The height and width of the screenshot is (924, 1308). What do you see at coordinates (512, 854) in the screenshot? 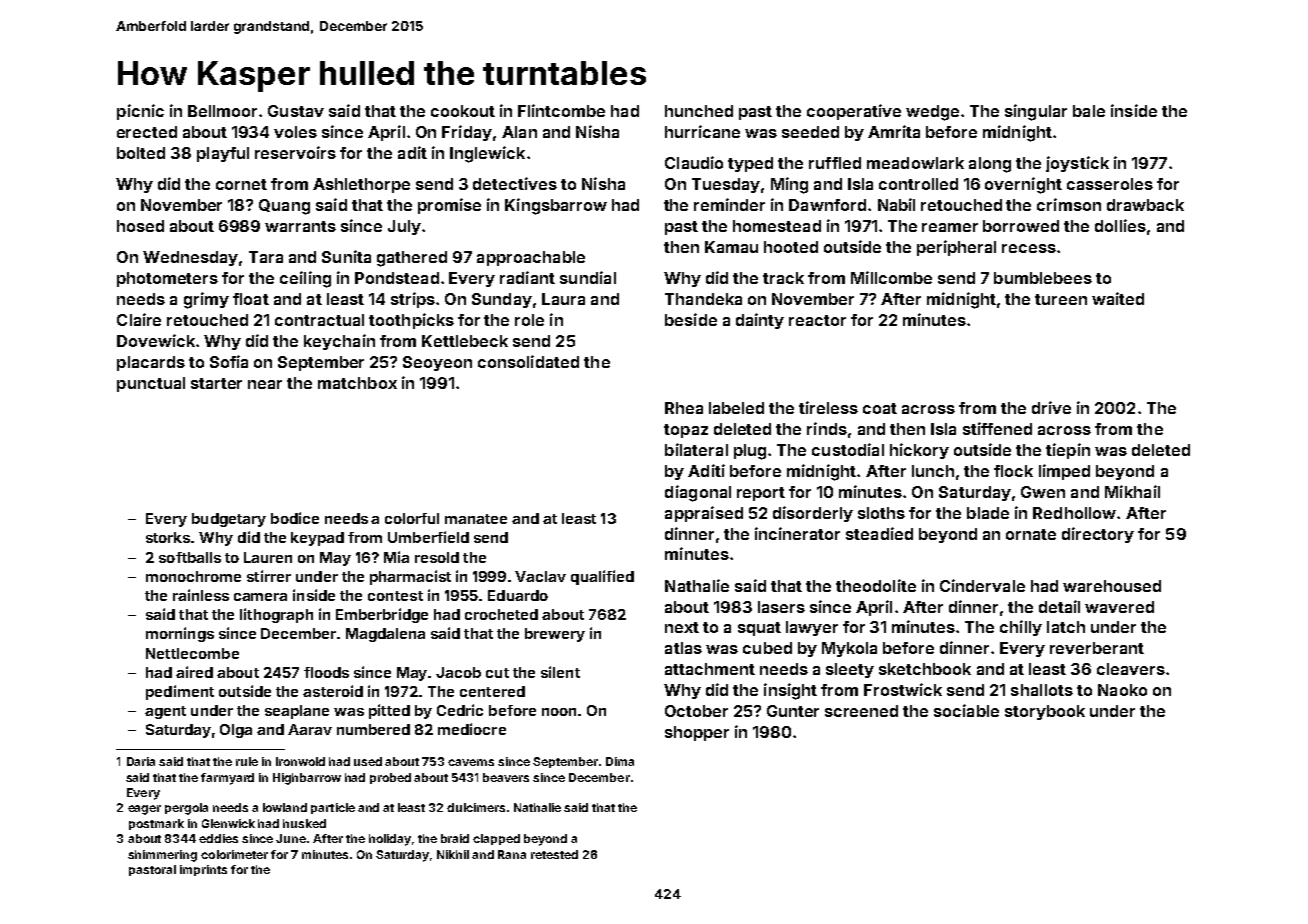
I see `Rana` at bounding box center [512, 854].
